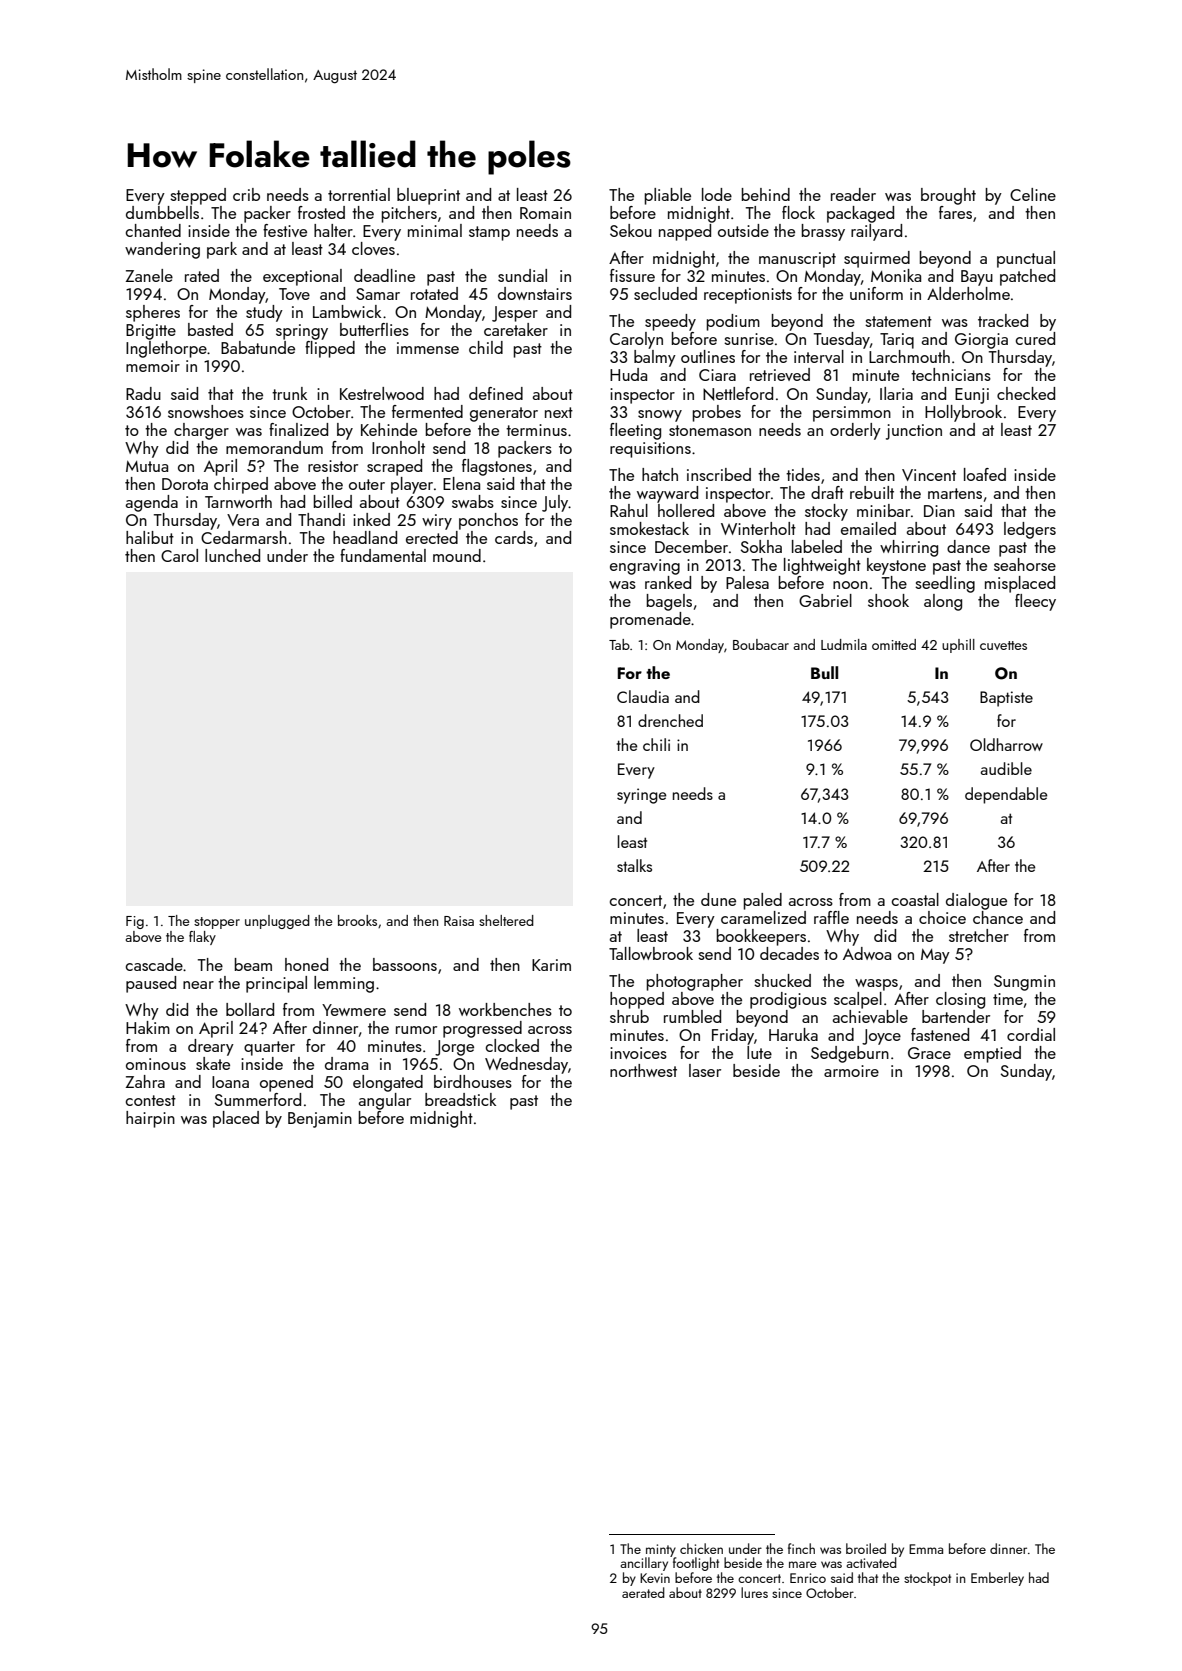 The width and height of the screenshot is (1182, 1671). Describe the element at coordinates (619, 644) in the screenshot. I see `Tab` at that location.
